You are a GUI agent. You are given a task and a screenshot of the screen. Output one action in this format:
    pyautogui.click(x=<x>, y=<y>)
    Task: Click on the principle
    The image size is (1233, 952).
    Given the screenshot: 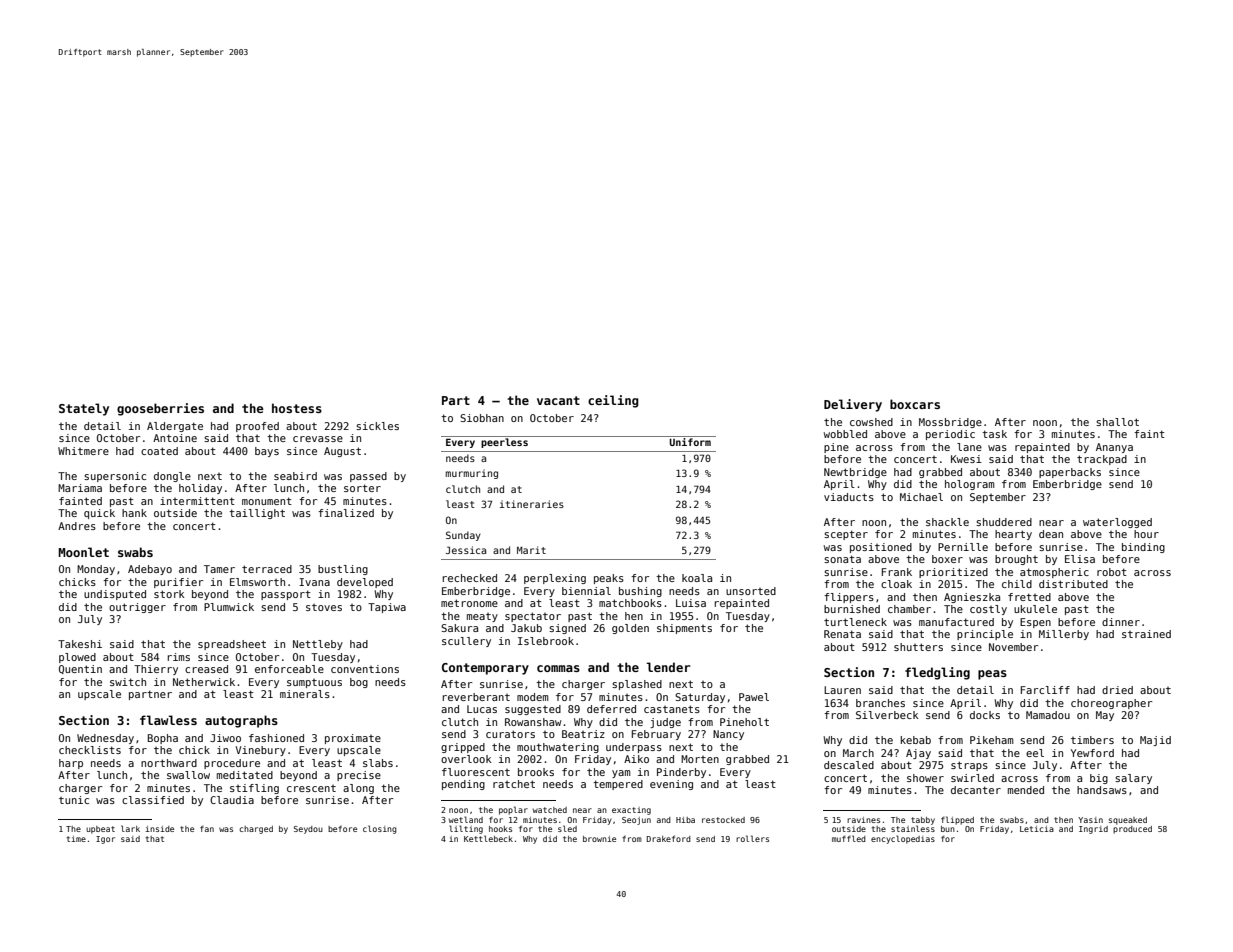 What is the action you would take?
    pyautogui.click(x=985, y=635)
